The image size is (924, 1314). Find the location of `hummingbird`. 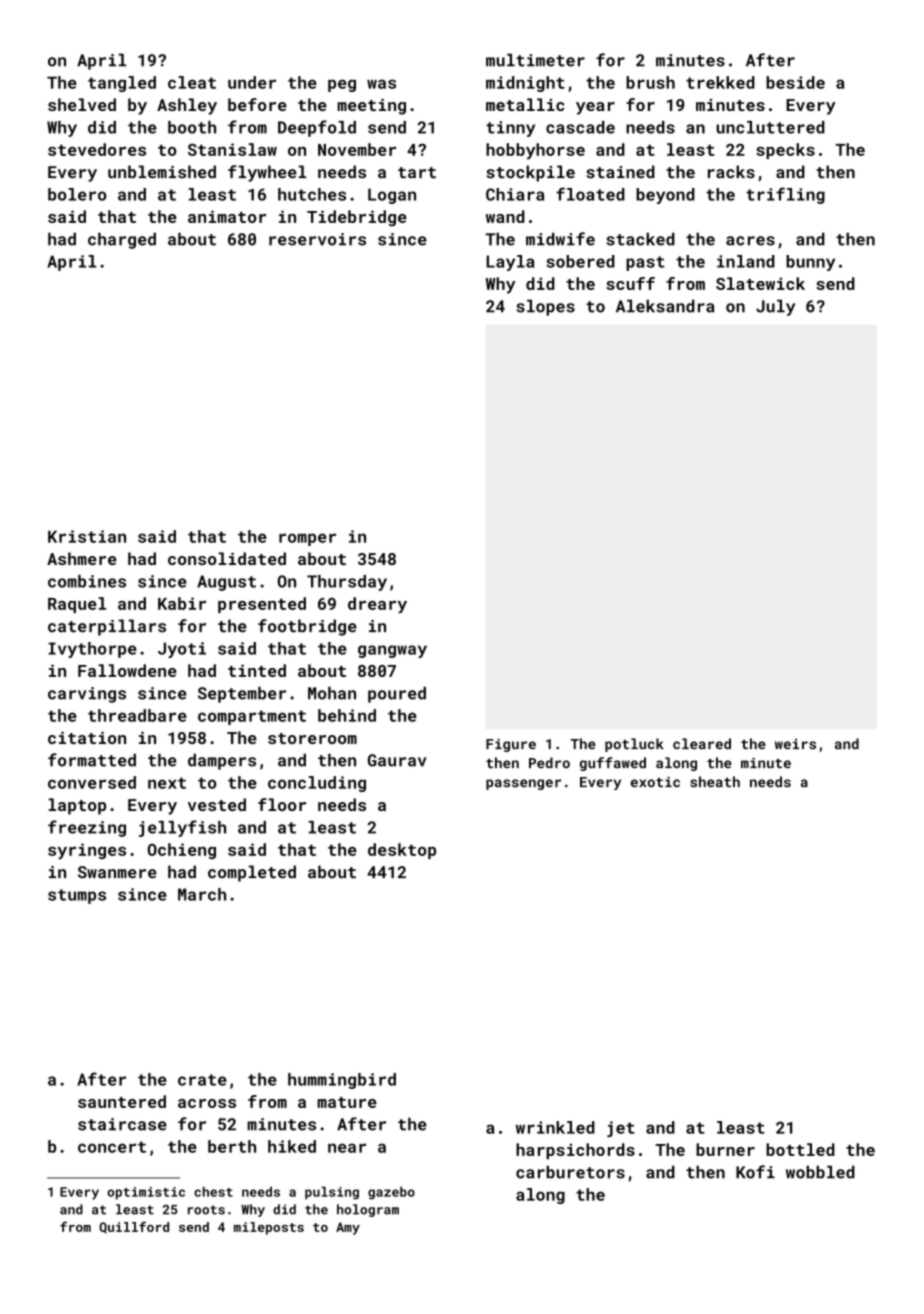

hummingbird is located at coordinates (342, 1081).
